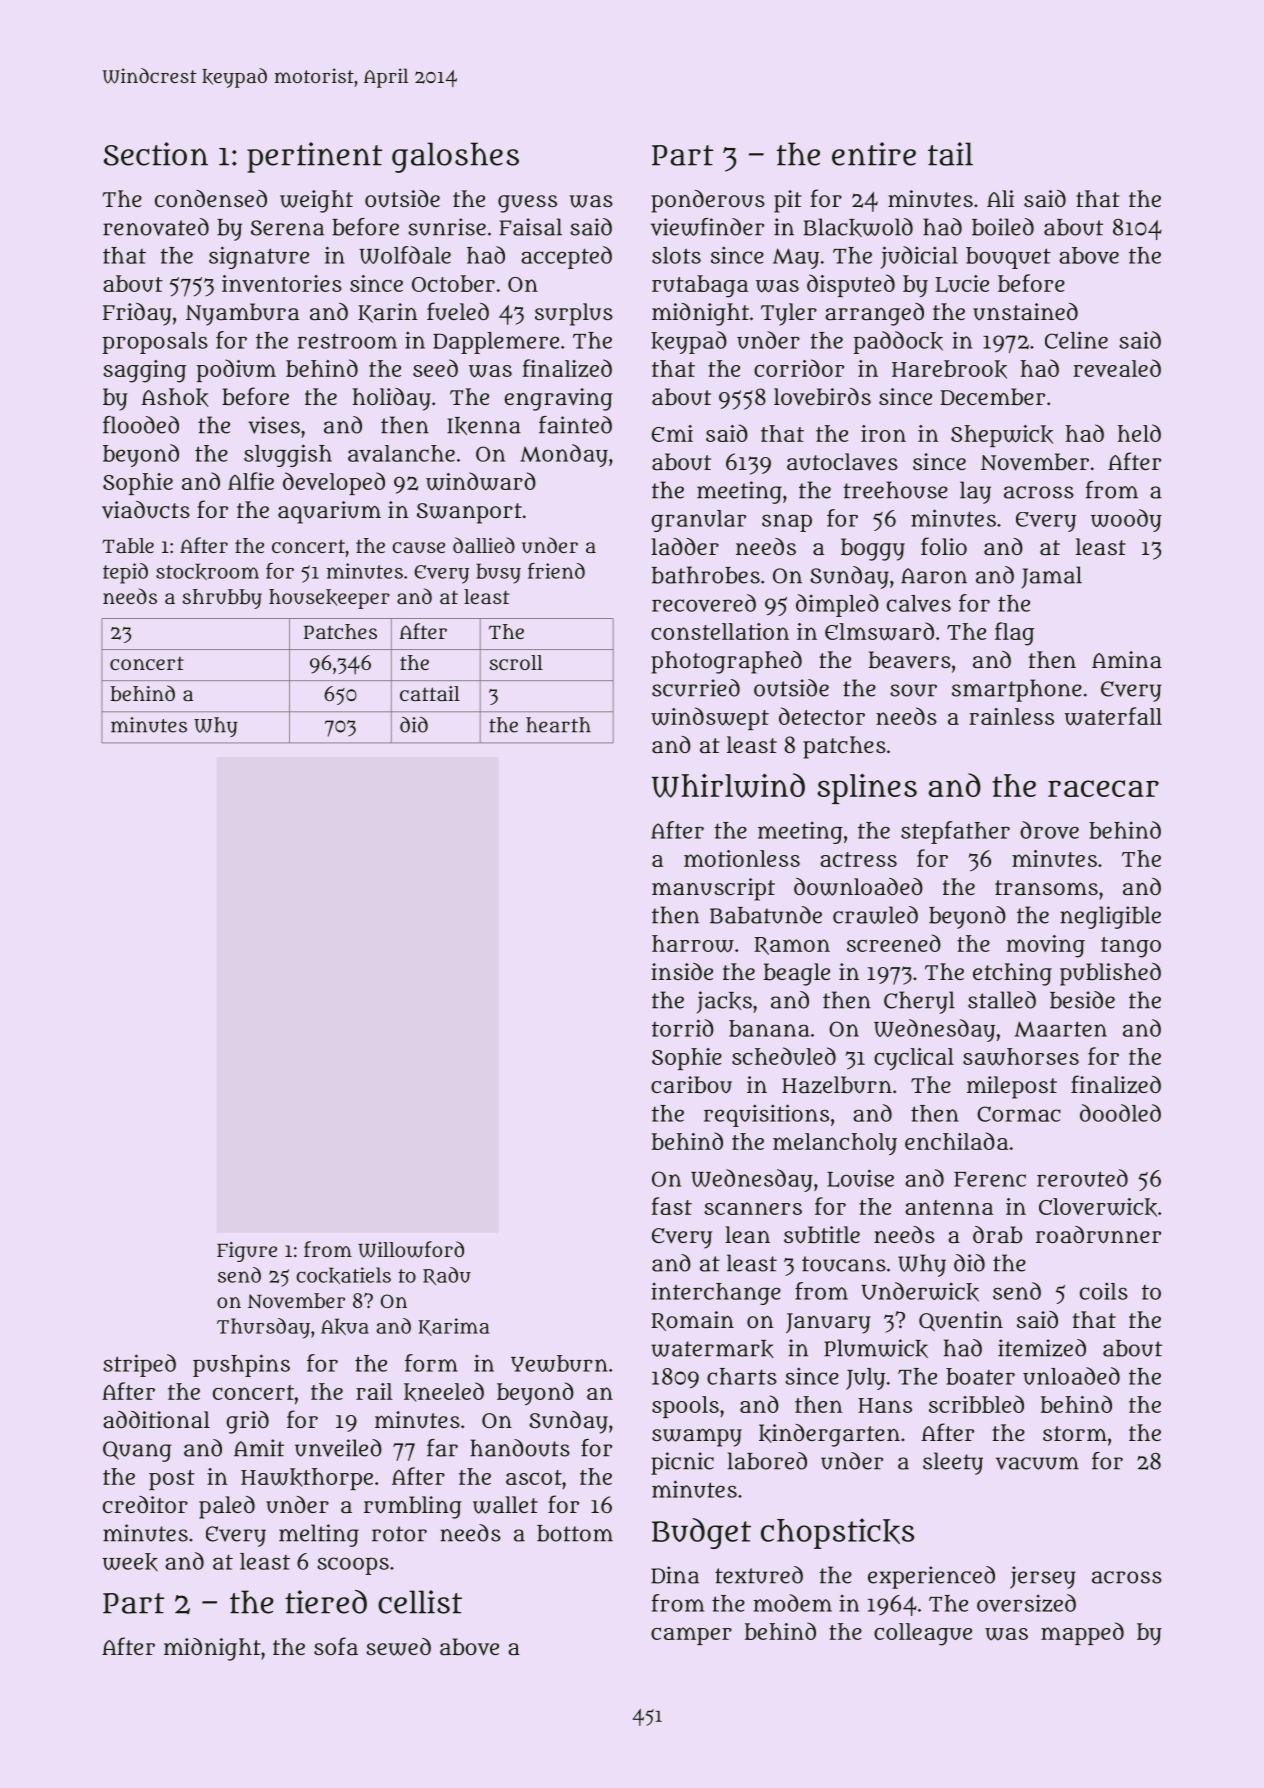 Image resolution: width=1264 pixels, height=1788 pixels. Describe the element at coordinates (919, 1002) in the image. I see `Cheryl` at that location.
